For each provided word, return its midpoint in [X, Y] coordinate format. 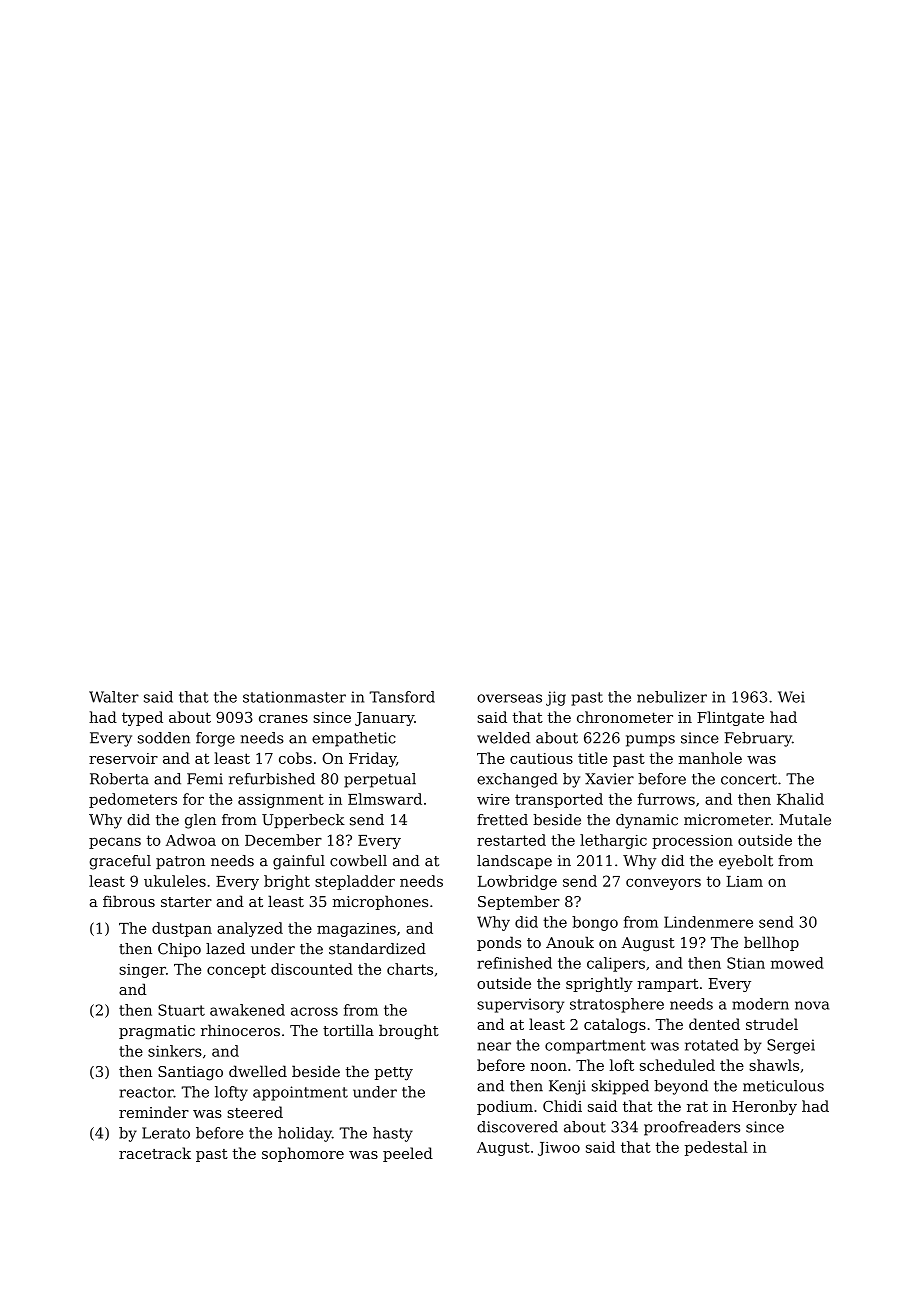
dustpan [182, 929]
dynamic [647, 821]
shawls [774, 1065]
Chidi [562, 1106]
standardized [377, 949]
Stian [746, 963]
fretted [502, 820]
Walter [114, 697]
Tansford [402, 697]
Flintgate [730, 718]
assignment [281, 801]
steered [255, 1112]
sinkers [175, 1051]
